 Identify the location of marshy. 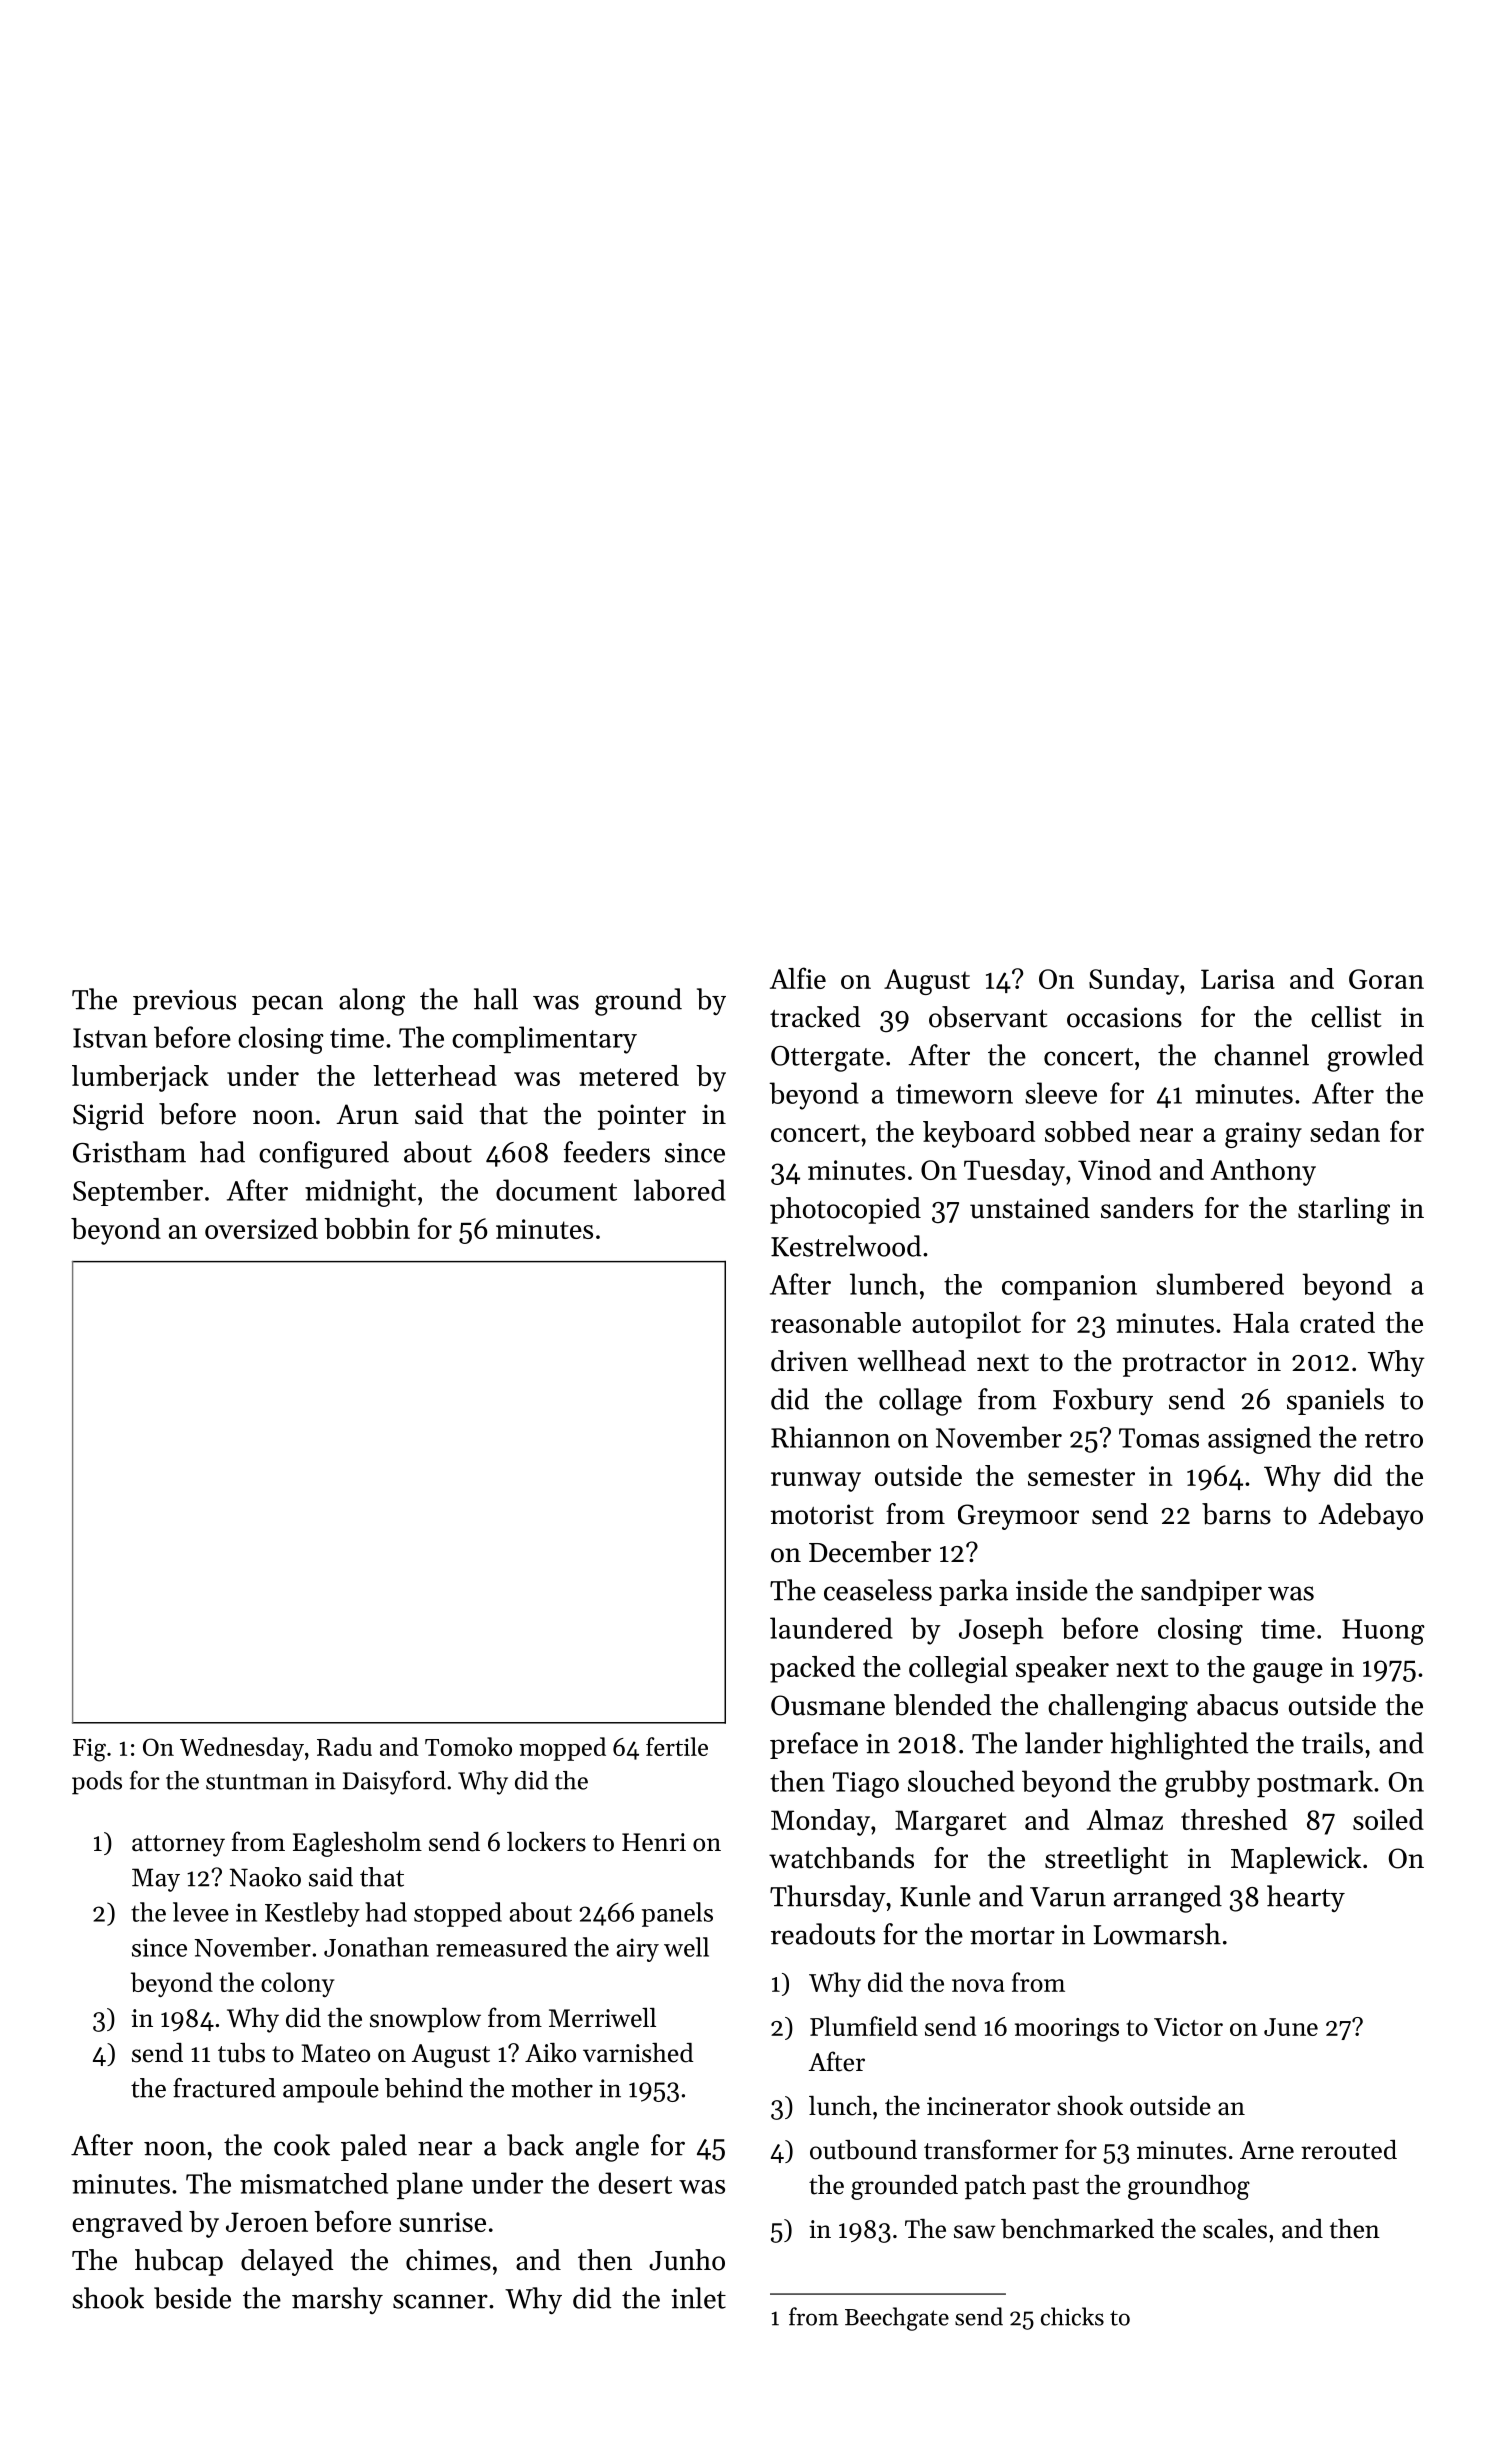
(337, 2300).
